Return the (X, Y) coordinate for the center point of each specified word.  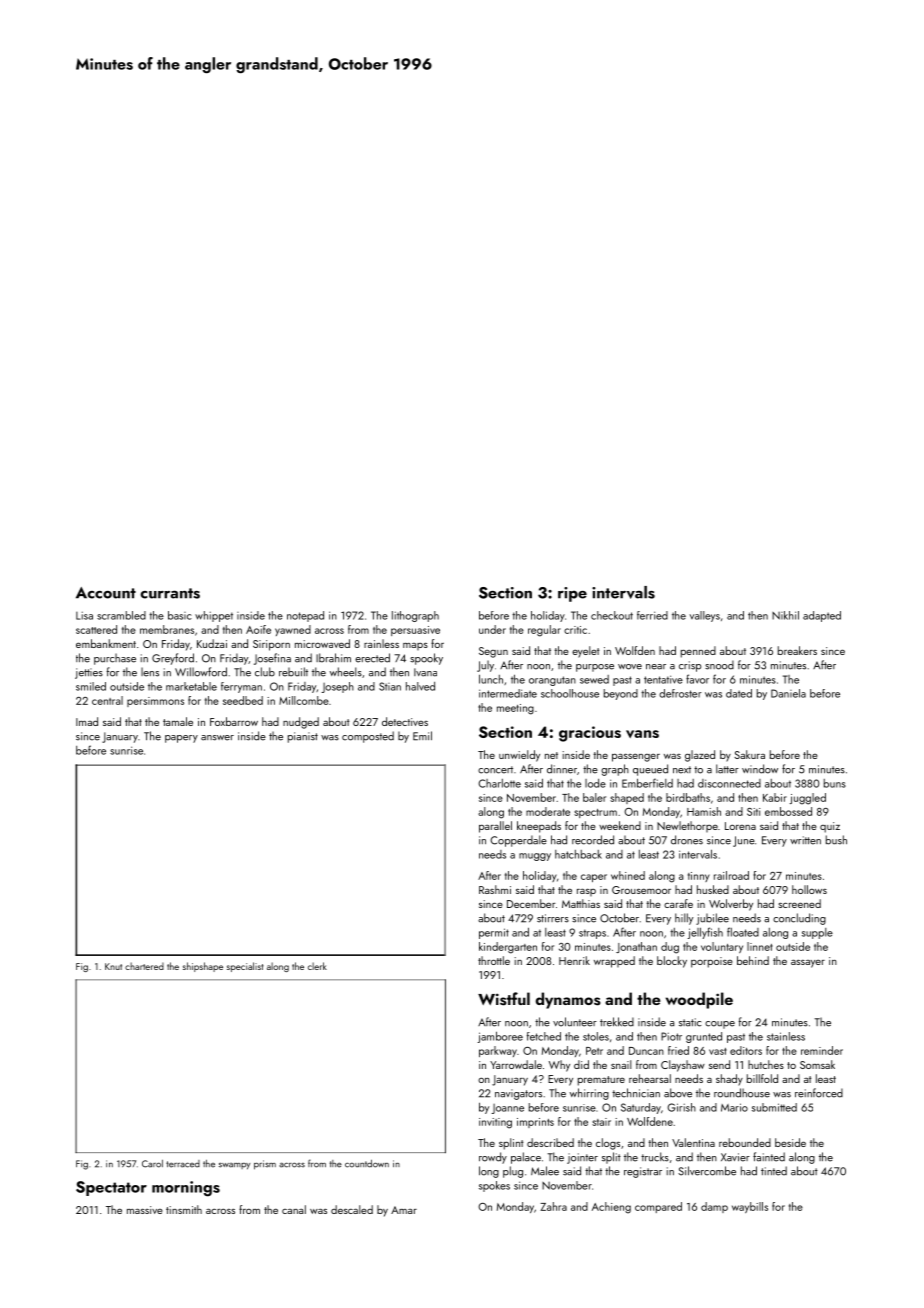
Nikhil (785, 615)
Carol (152, 1164)
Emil (422, 736)
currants (170, 593)
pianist (303, 737)
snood (719, 665)
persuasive (415, 631)
